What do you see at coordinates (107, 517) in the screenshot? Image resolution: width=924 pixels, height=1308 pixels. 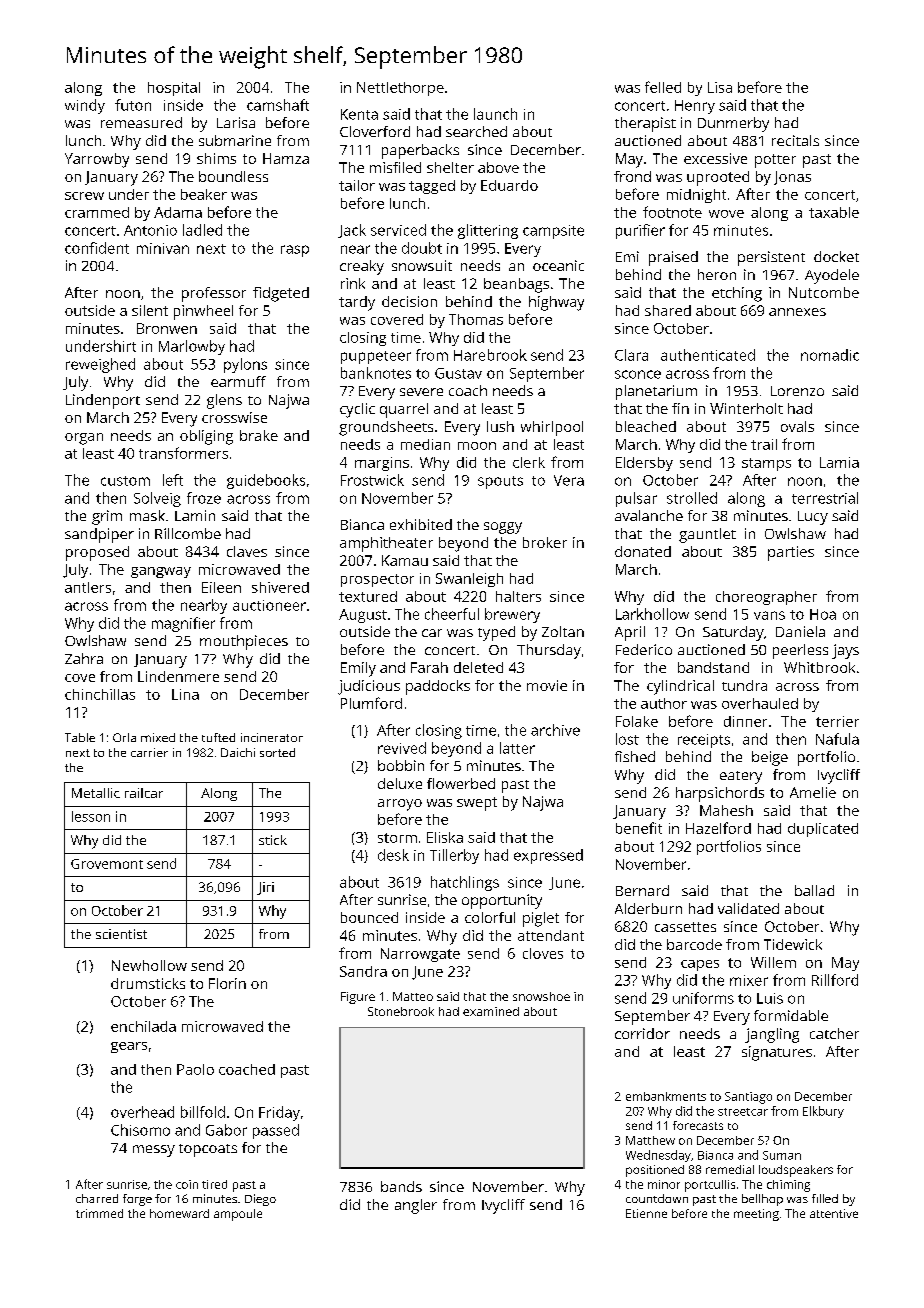 I see `grim` at bounding box center [107, 517].
